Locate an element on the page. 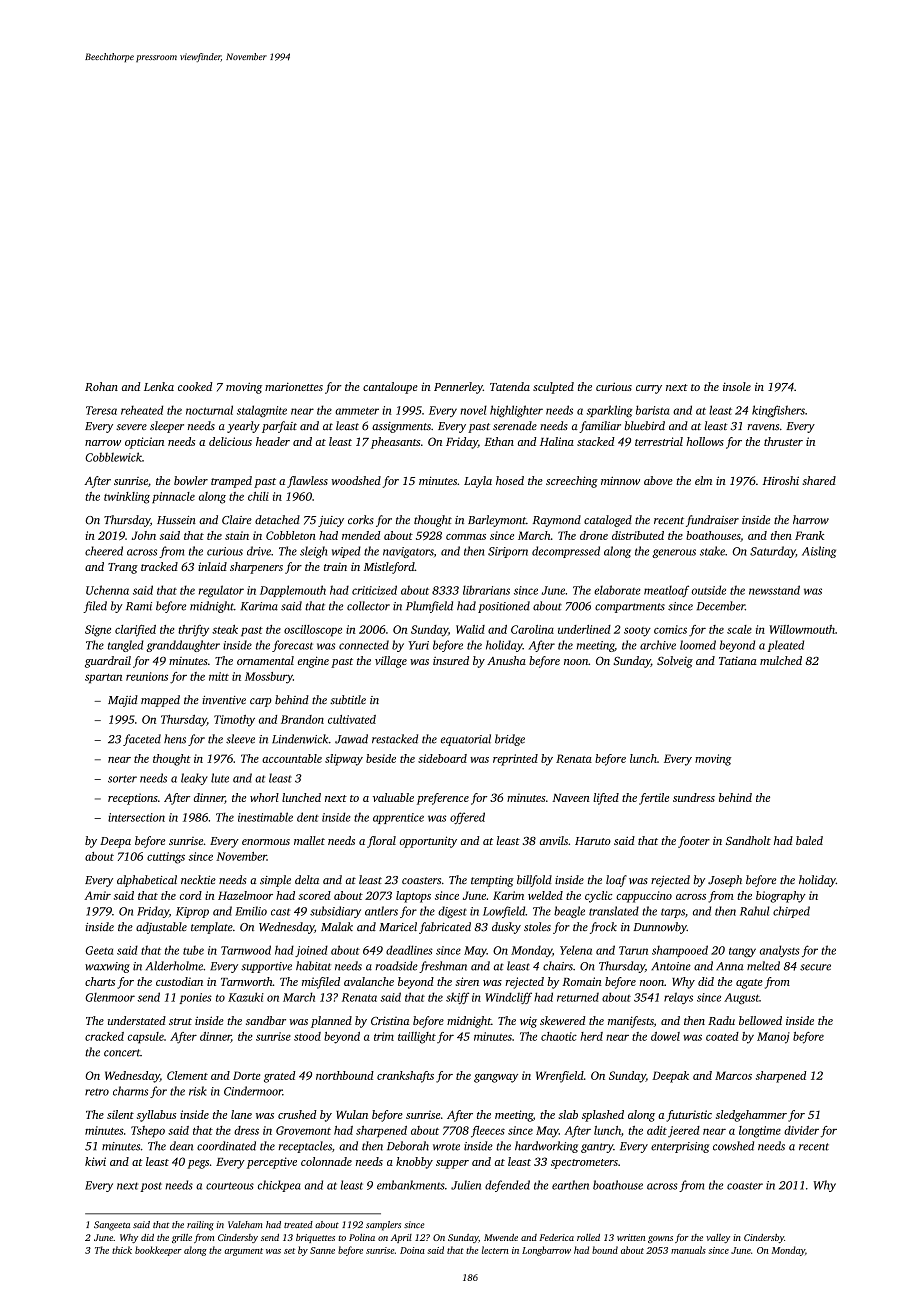 This document has width=924, height=1308. elaborate is located at coordinates (617, 590).
